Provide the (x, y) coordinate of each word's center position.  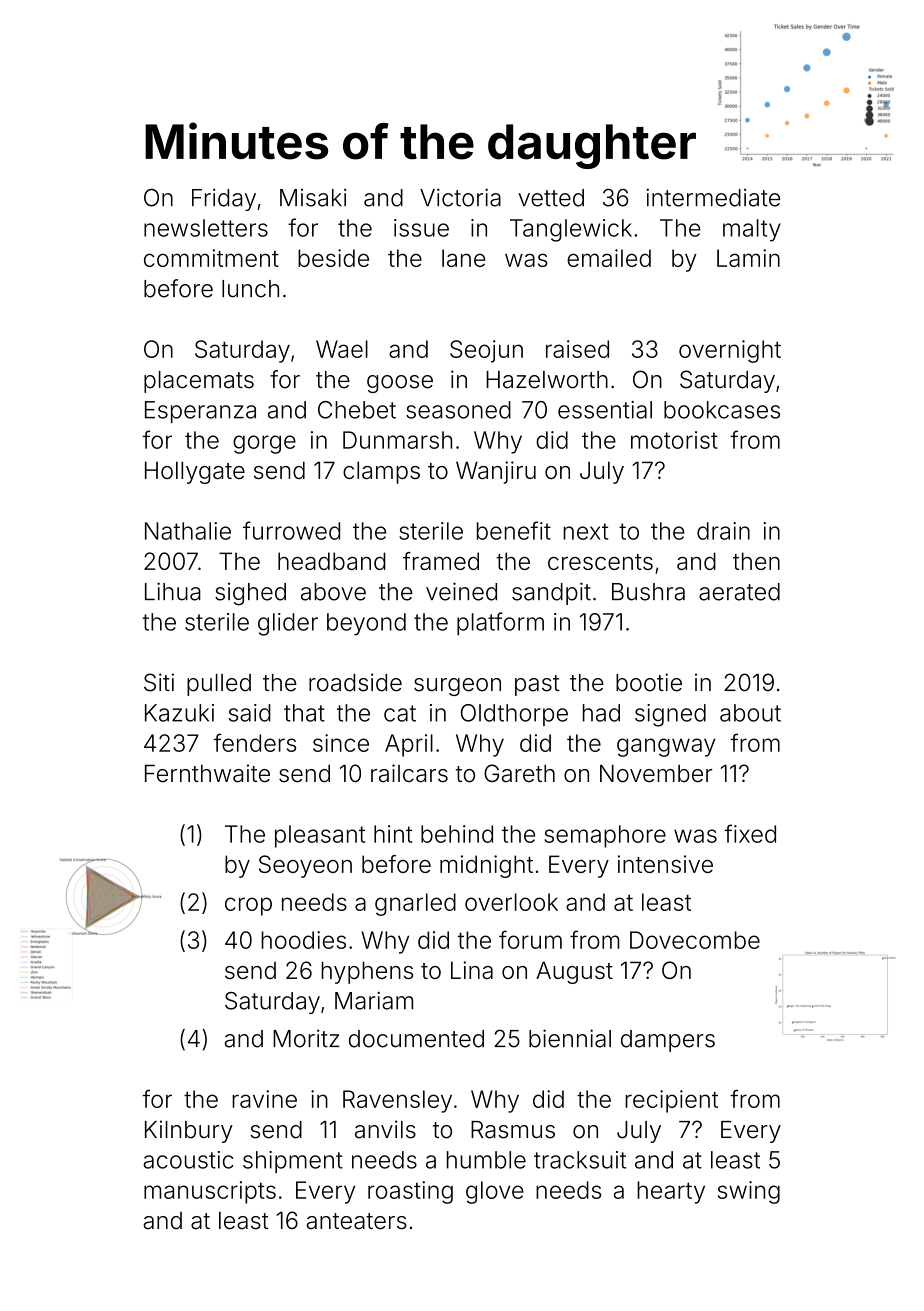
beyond (366, 624)
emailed (609, 258)
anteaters (357, 1221)
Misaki (313, 197)
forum (530, 939)
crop (248, 906)
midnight (486, 866)
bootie (649, 682)
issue (421, 228)
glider (288, 624)
